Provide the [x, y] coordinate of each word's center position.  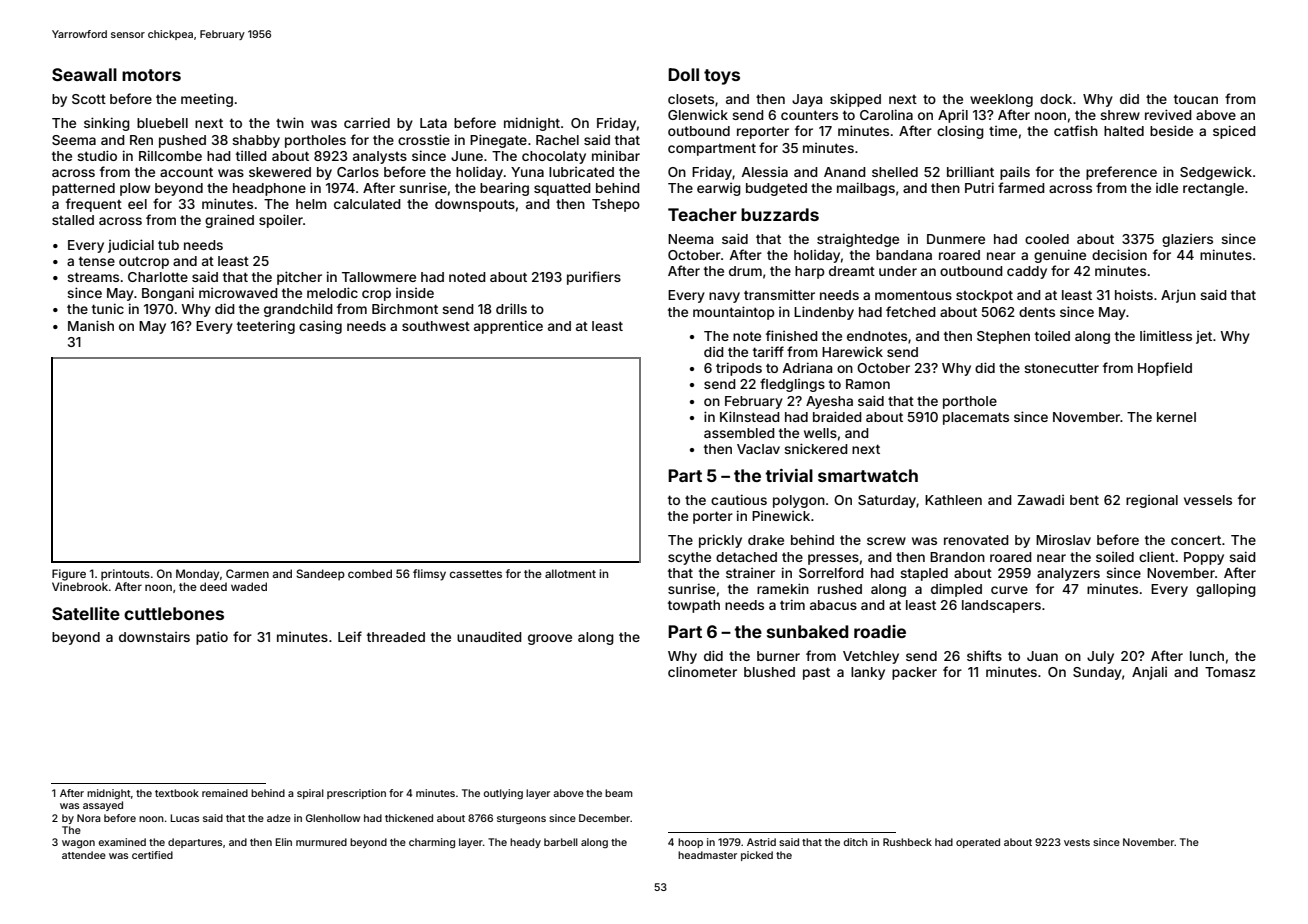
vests [1077, 842]
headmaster [707, 855]
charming [432, 843]
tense [97, 261]
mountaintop [734, 313]
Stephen [1003, 337]
